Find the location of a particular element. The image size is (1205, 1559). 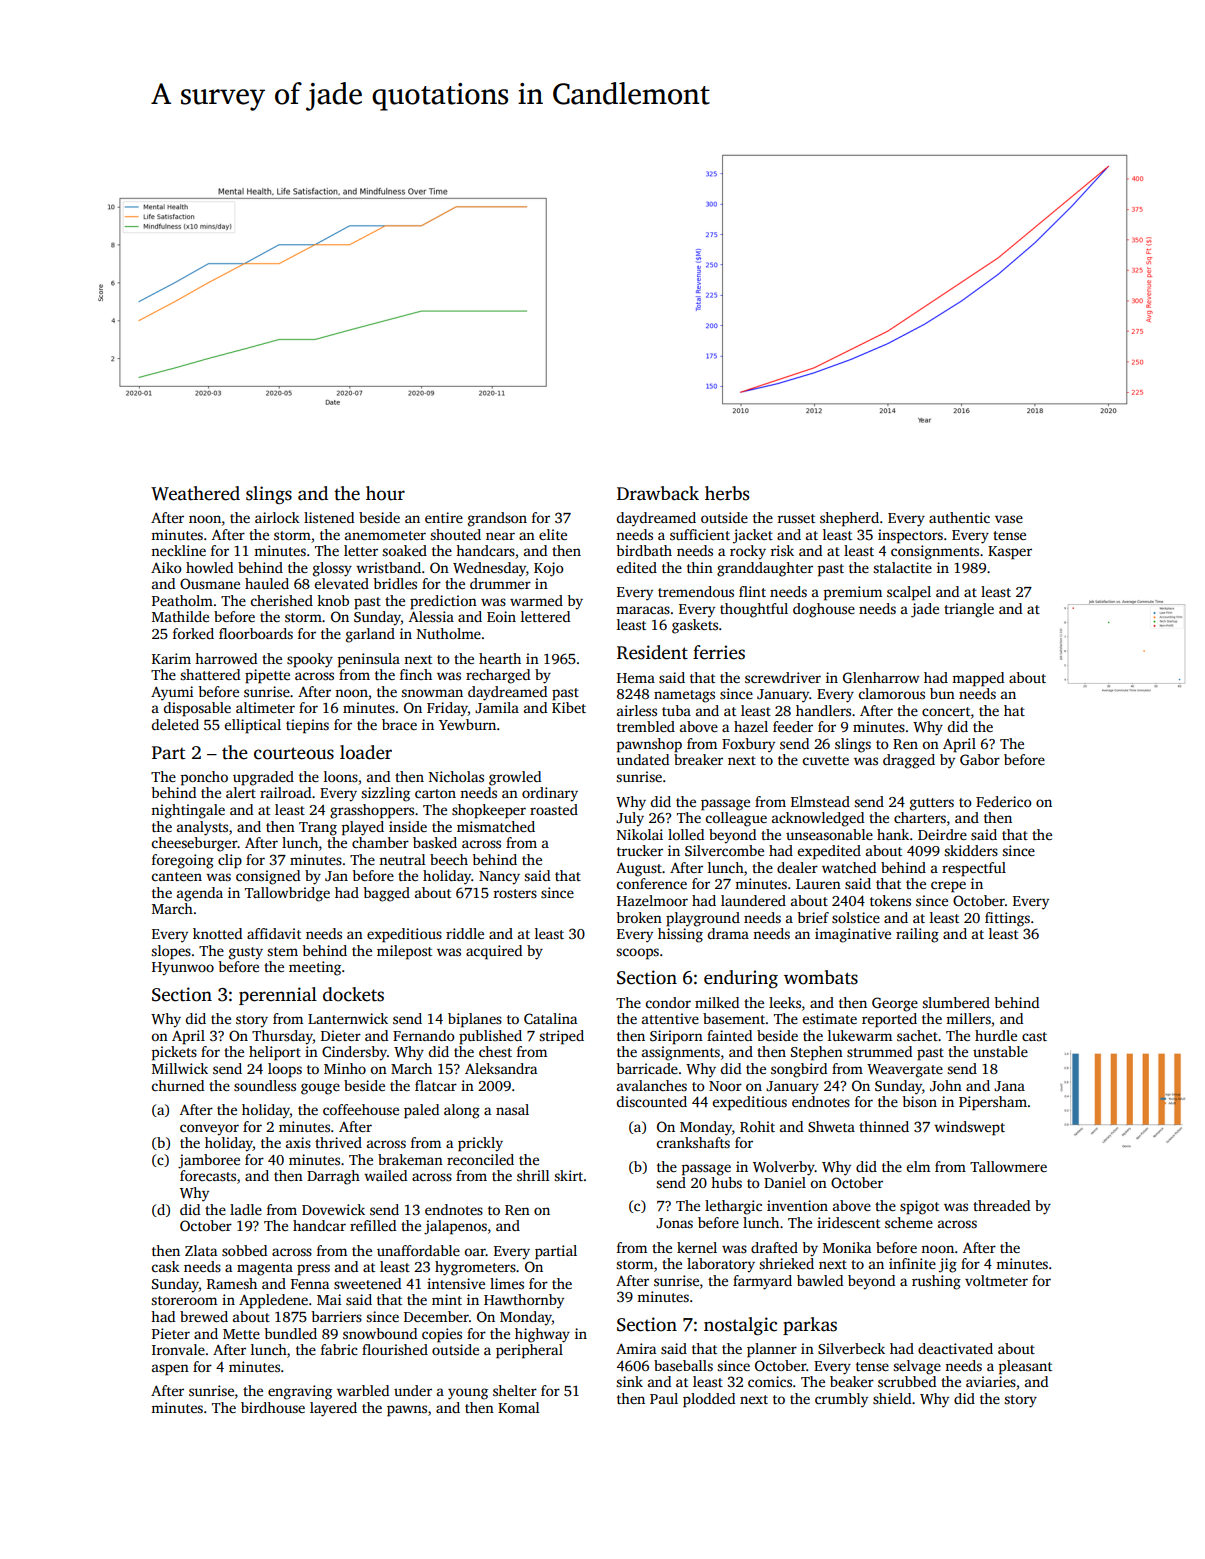

acquired is located at coordinates (494, 952).
